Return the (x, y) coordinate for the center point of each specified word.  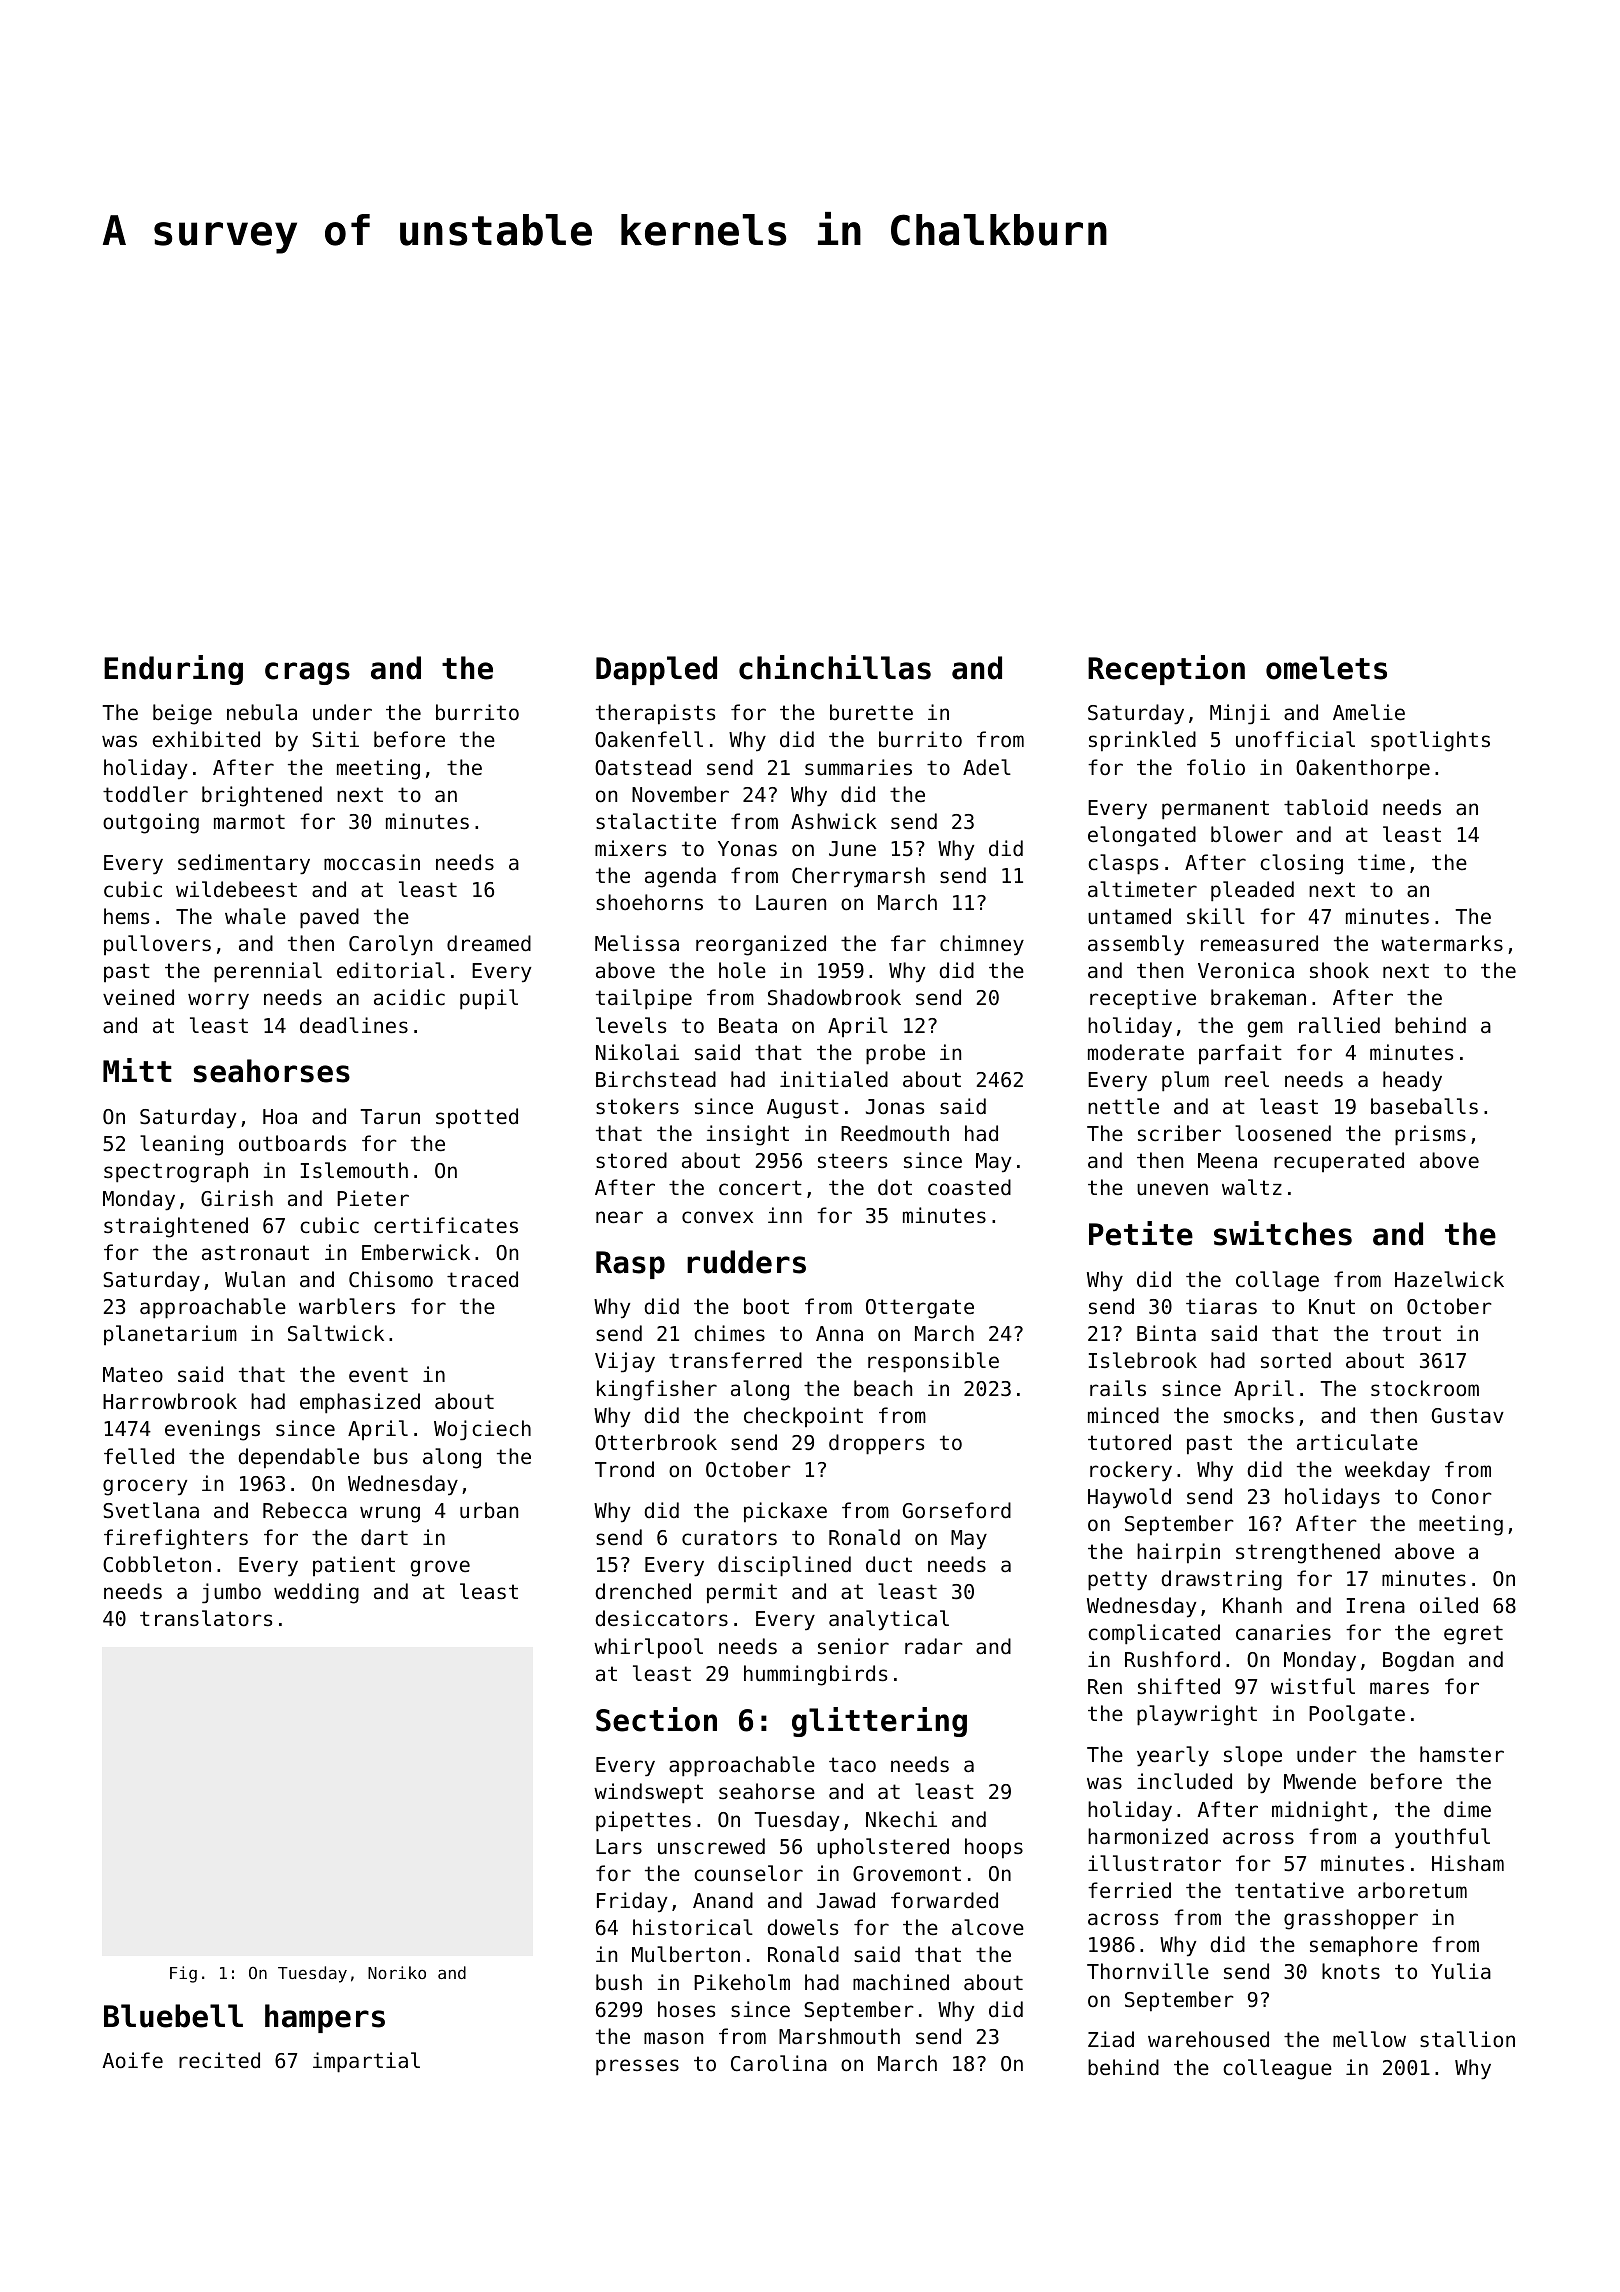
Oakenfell (649, 739)
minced (1123, 1415)
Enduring (173, 670)
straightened (176, 1227)
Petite (1141, 1233)
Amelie (1369, 712)
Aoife (133, 2060)
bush (619, 1982)
